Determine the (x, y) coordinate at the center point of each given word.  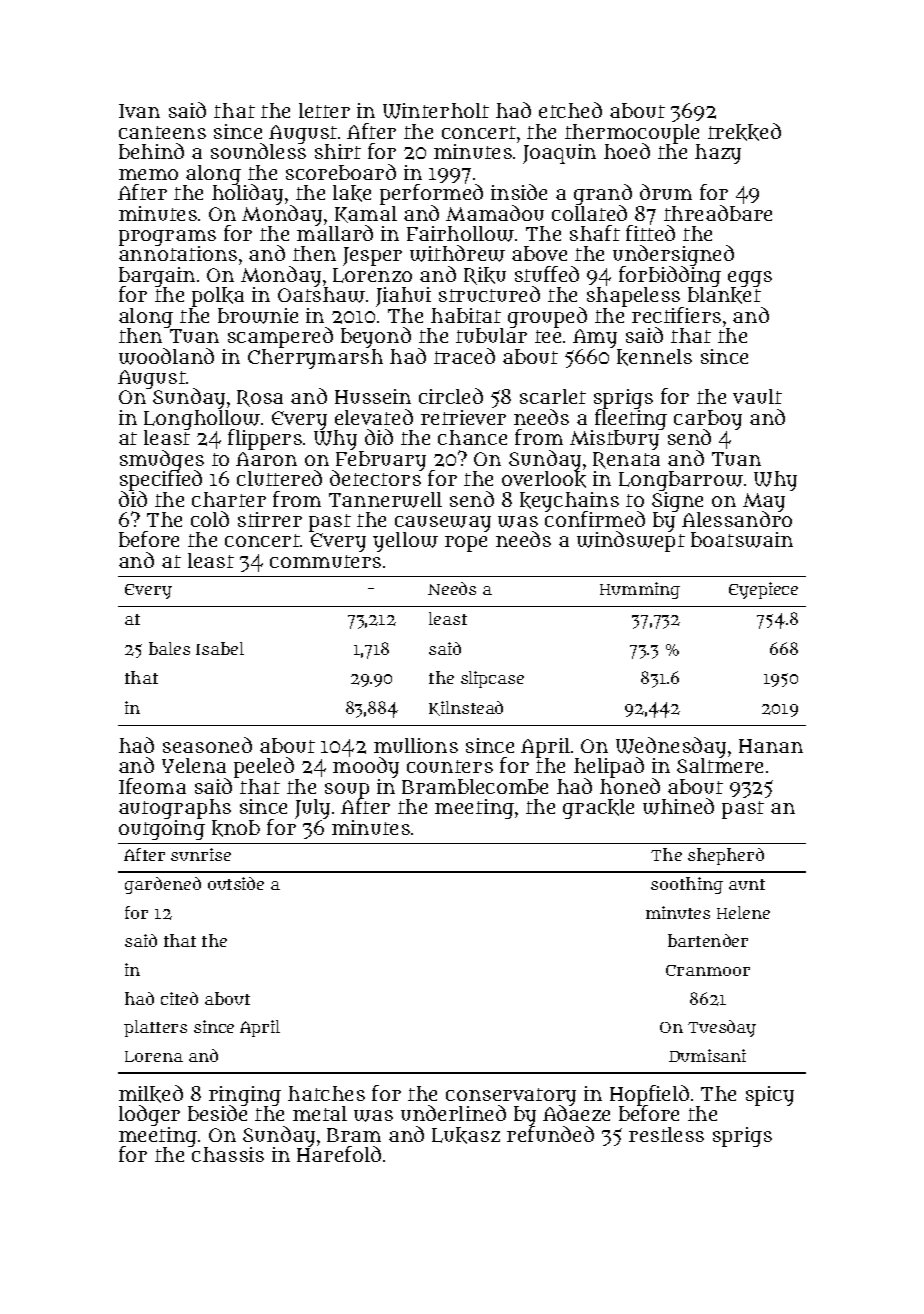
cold (210, 519)
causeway (443, 524)
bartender (708, 940)
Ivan (139, 111)
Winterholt (436, 111)
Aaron (266, 459)
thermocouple (632, 134)
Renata (626, 460)
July (312, 809)
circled (451, 396)
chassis (228, 1154)
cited (179, 998)
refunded (550, 1134)
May (764, 502)
